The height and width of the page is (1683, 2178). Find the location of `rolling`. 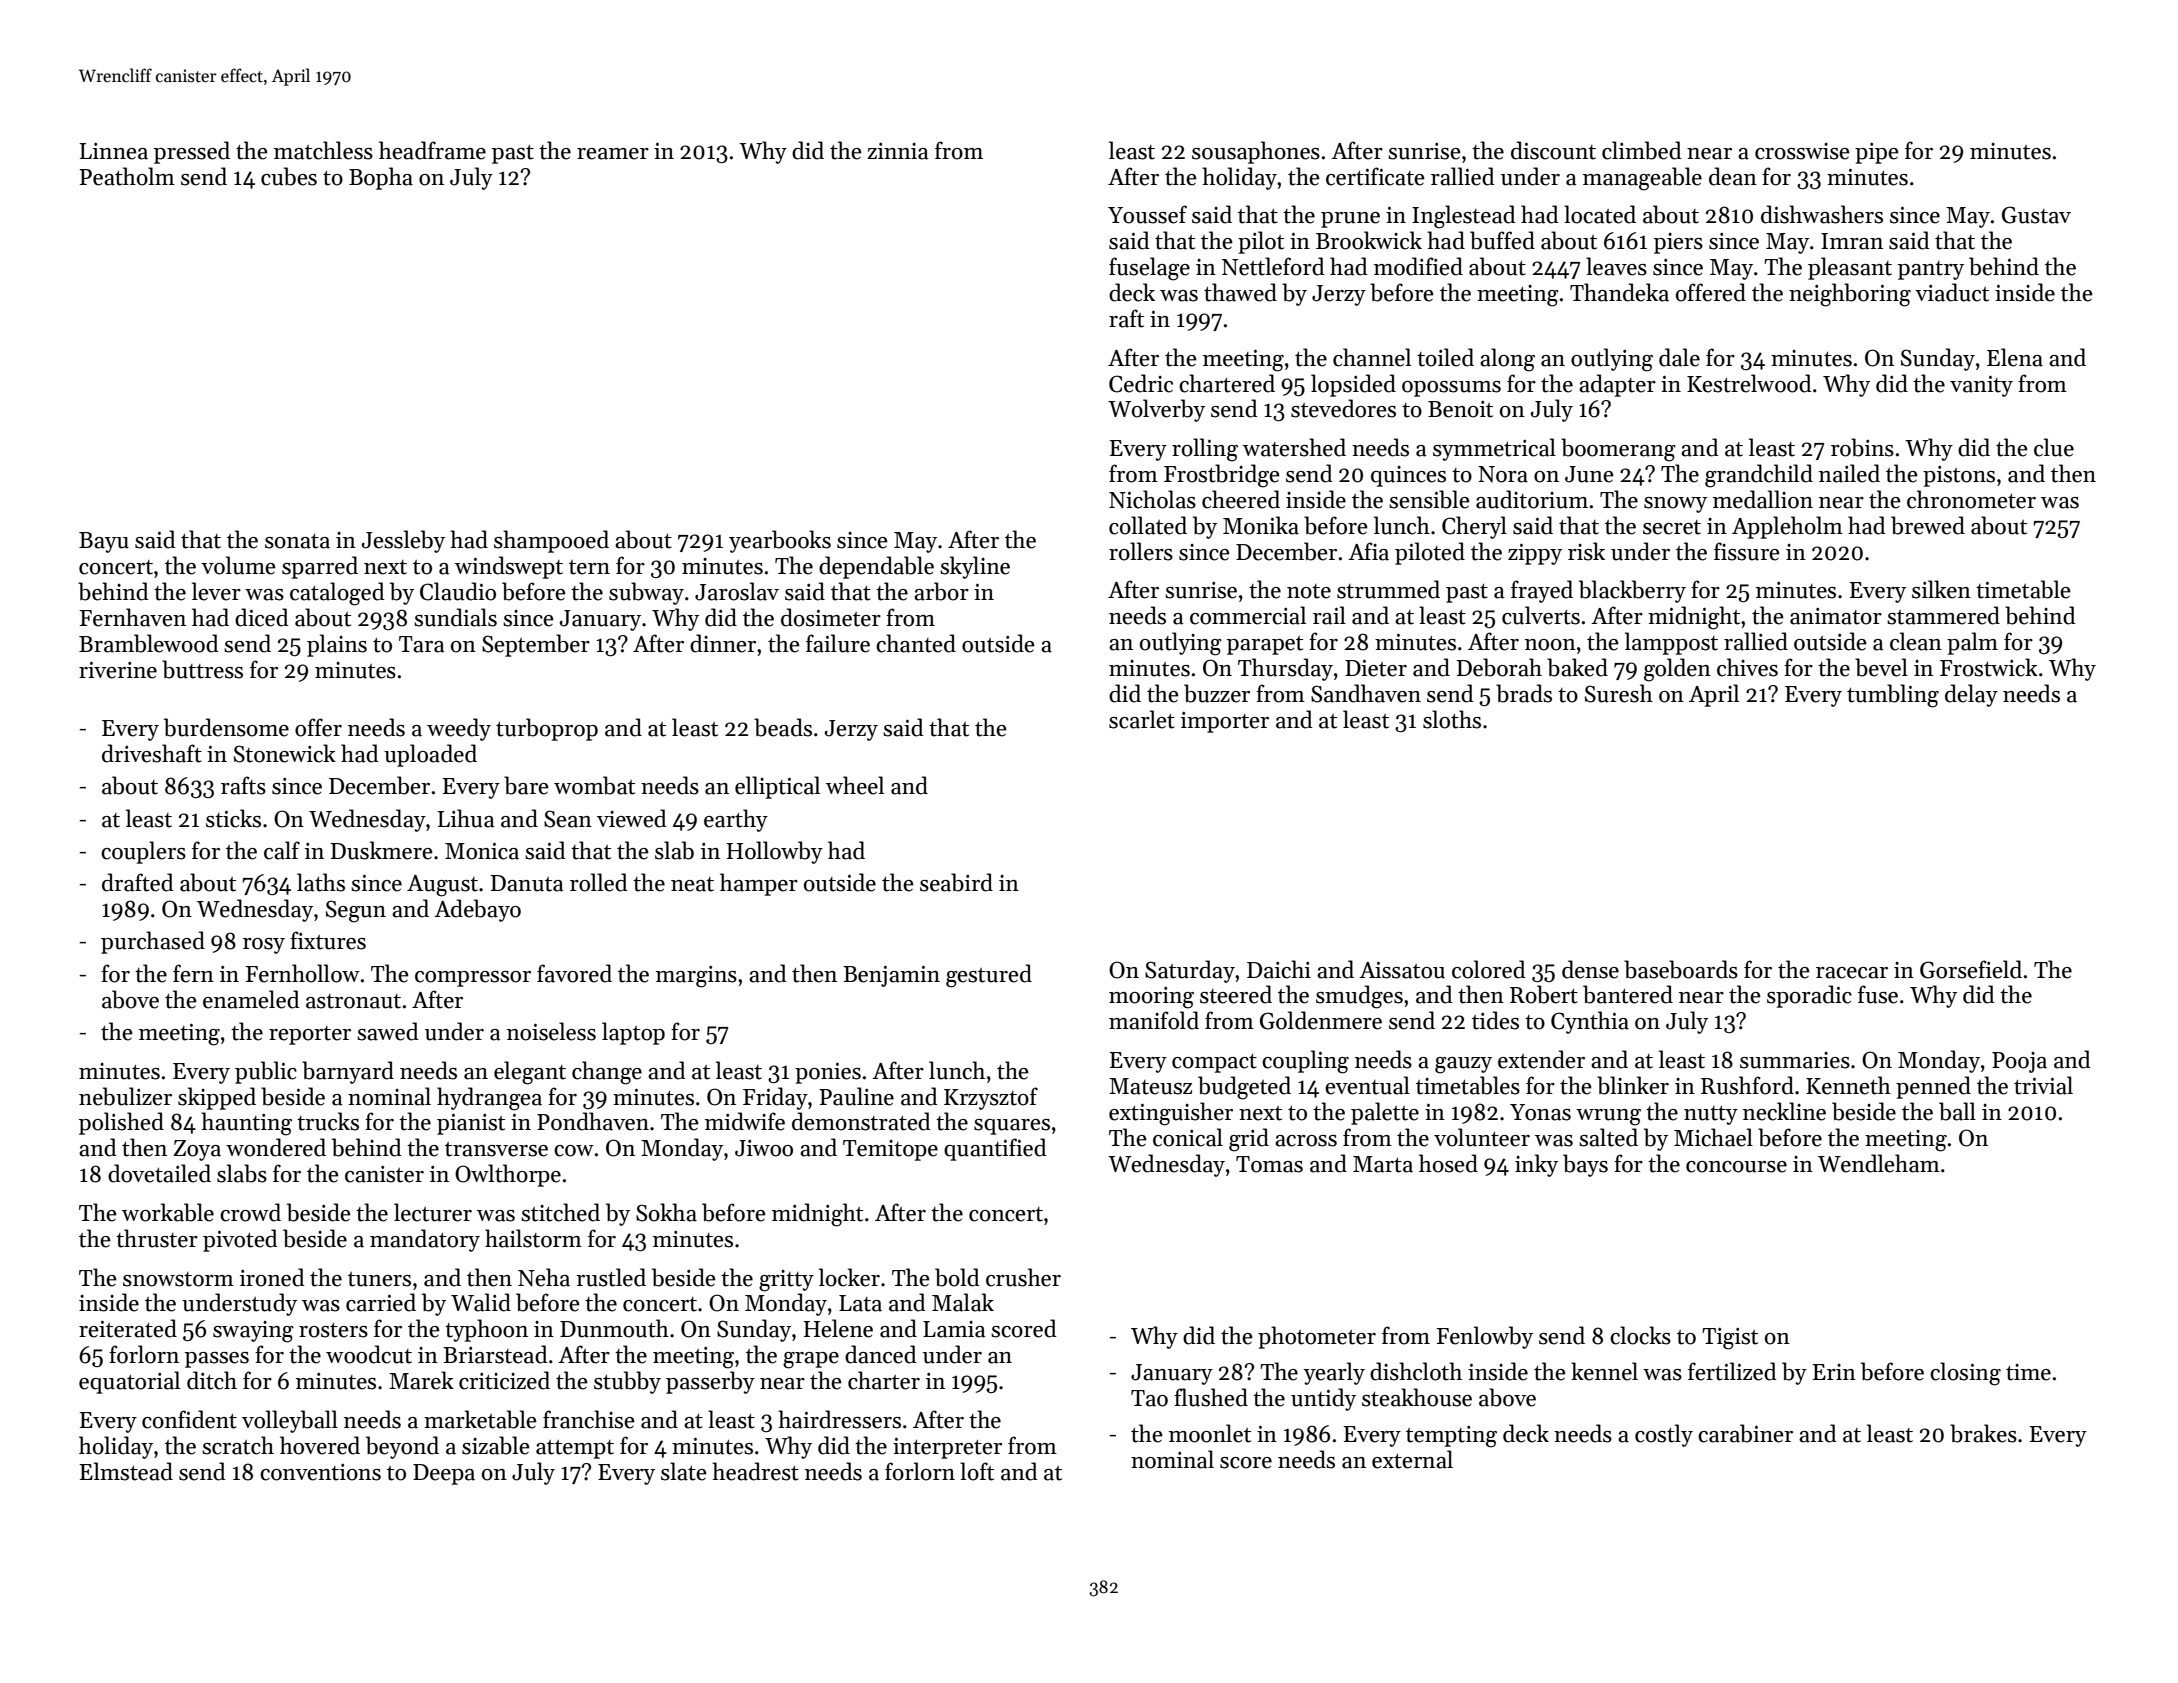

rolling is located at coordinates (1205, 450).
